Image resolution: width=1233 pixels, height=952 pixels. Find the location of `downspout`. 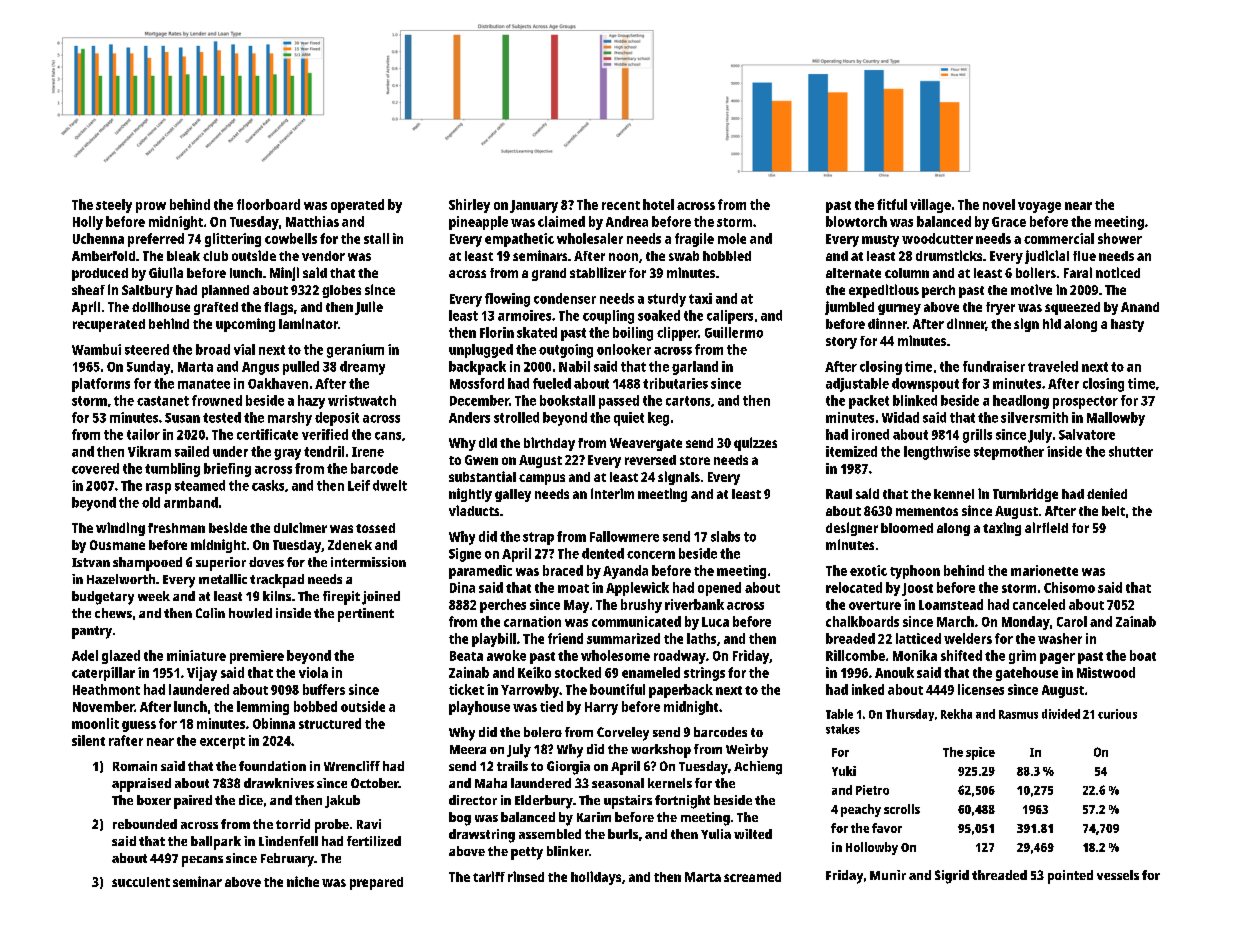

downspout is located at coordinates (925, 385).
